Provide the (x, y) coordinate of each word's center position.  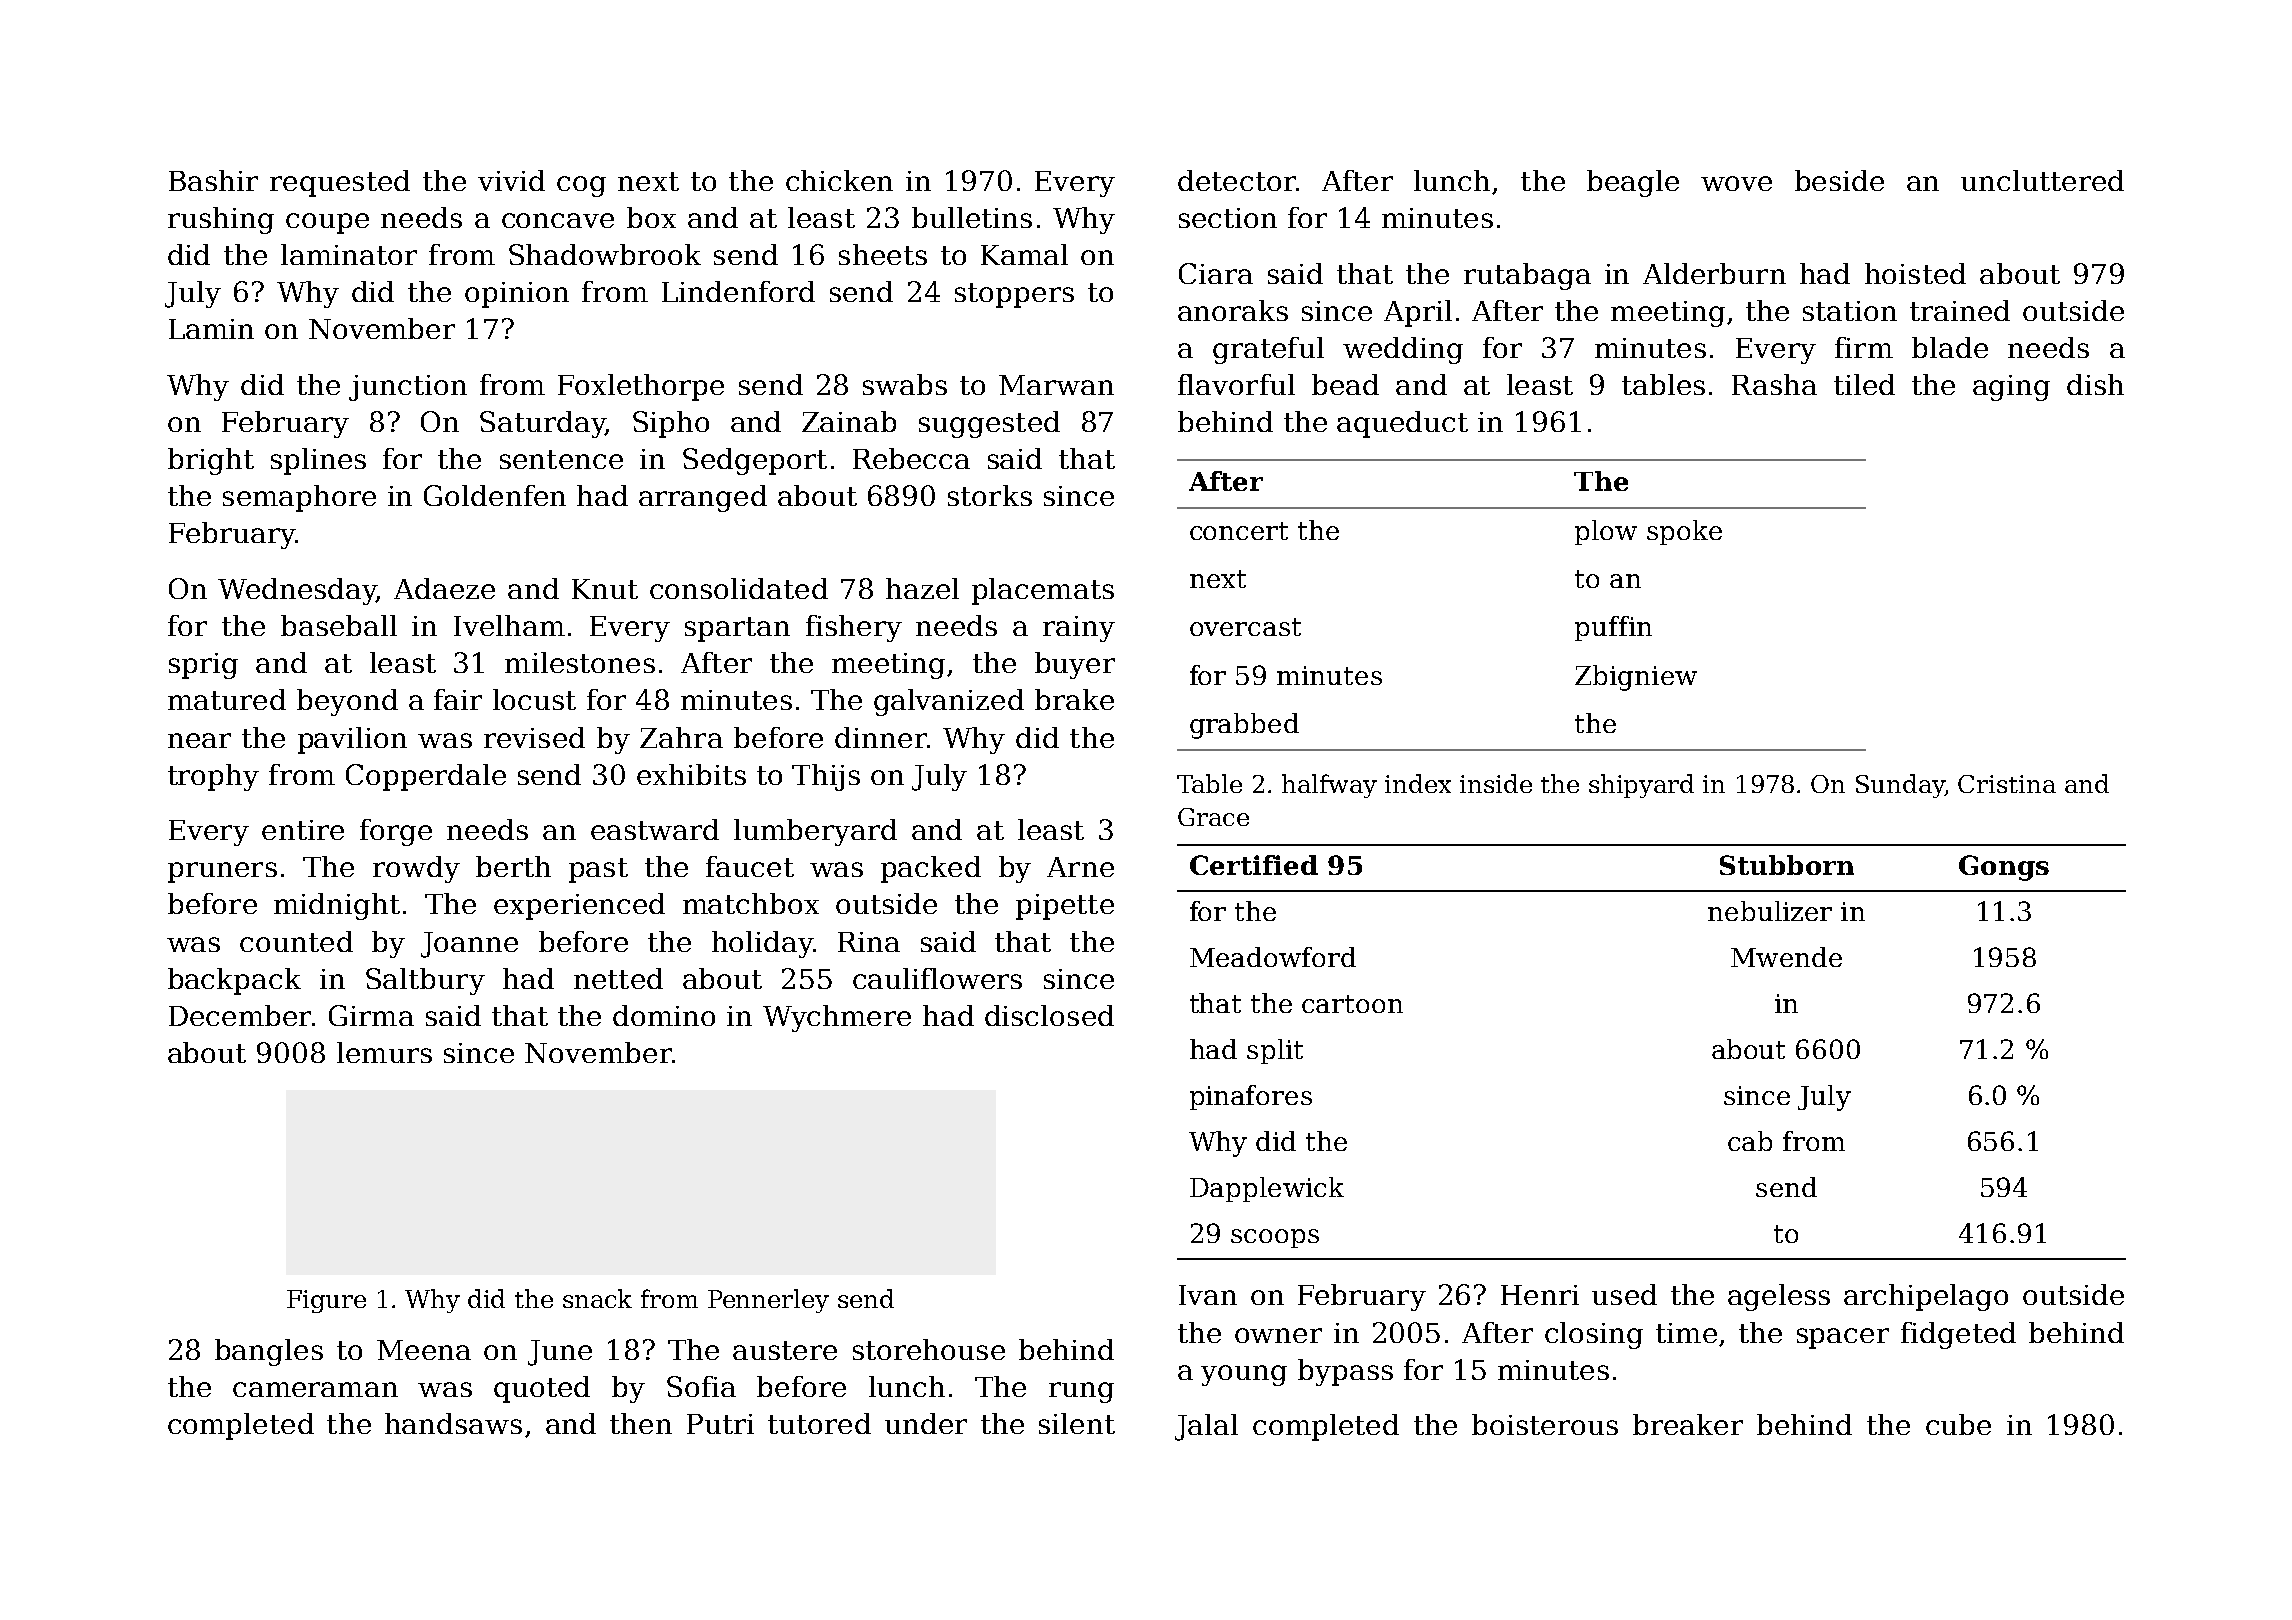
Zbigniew (1636, 678)
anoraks (1233, 310)
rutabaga (1527, 276)
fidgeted (1958, 1335)
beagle (1633, 183)
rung (1081, 1392)
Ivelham (509, 625)
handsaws (453, 1423)
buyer (1075, 665)
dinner (881, 737)
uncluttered (2042, 180)
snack (597, 1298)
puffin (1613, 628)
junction (408, 388)
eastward (655, 829)
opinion (517, 295)
